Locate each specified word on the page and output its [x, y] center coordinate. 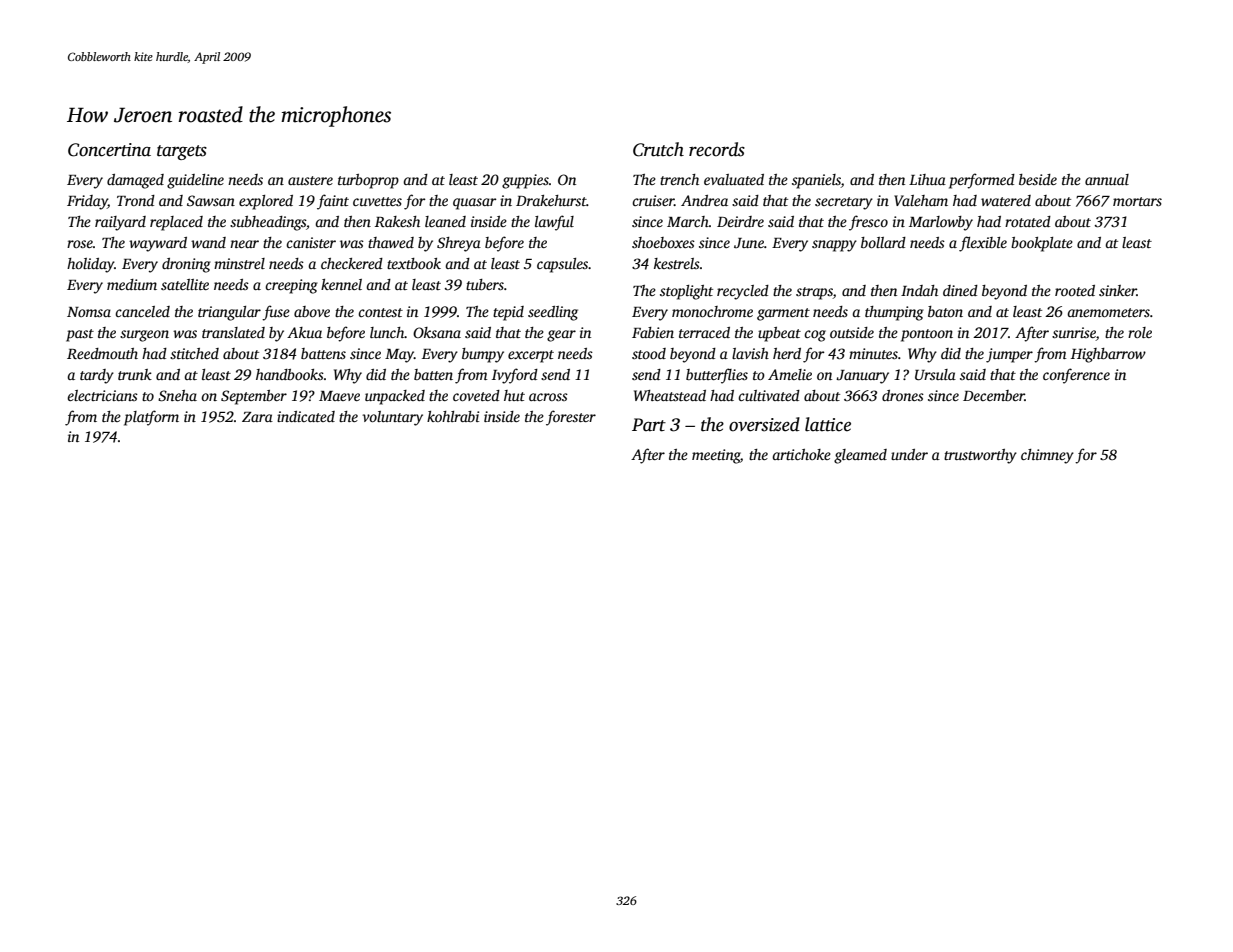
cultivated [769, 395]
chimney [1047, 456]
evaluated [734, 179]
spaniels [816, 181]
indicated [306, 416]
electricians [102, 395]
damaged [135, 181]
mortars [1137, 201]
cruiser [653, 200]
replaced [176, 223]
